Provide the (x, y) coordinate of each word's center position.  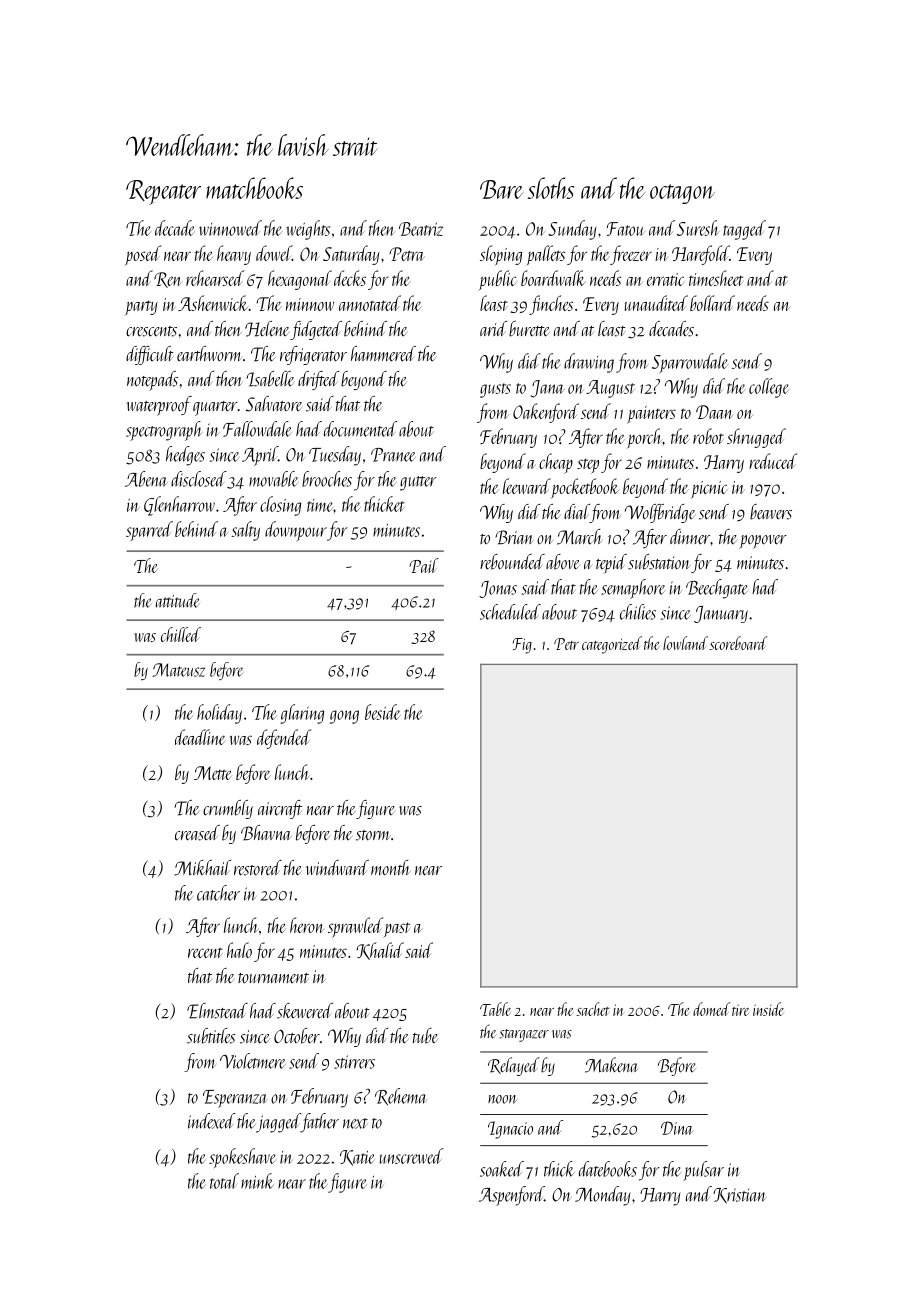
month (390, 868)
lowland (685, 643)
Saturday (351, 255)
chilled (181, 634)
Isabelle (270, 379)
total (224, 1181)
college (769, 388)
